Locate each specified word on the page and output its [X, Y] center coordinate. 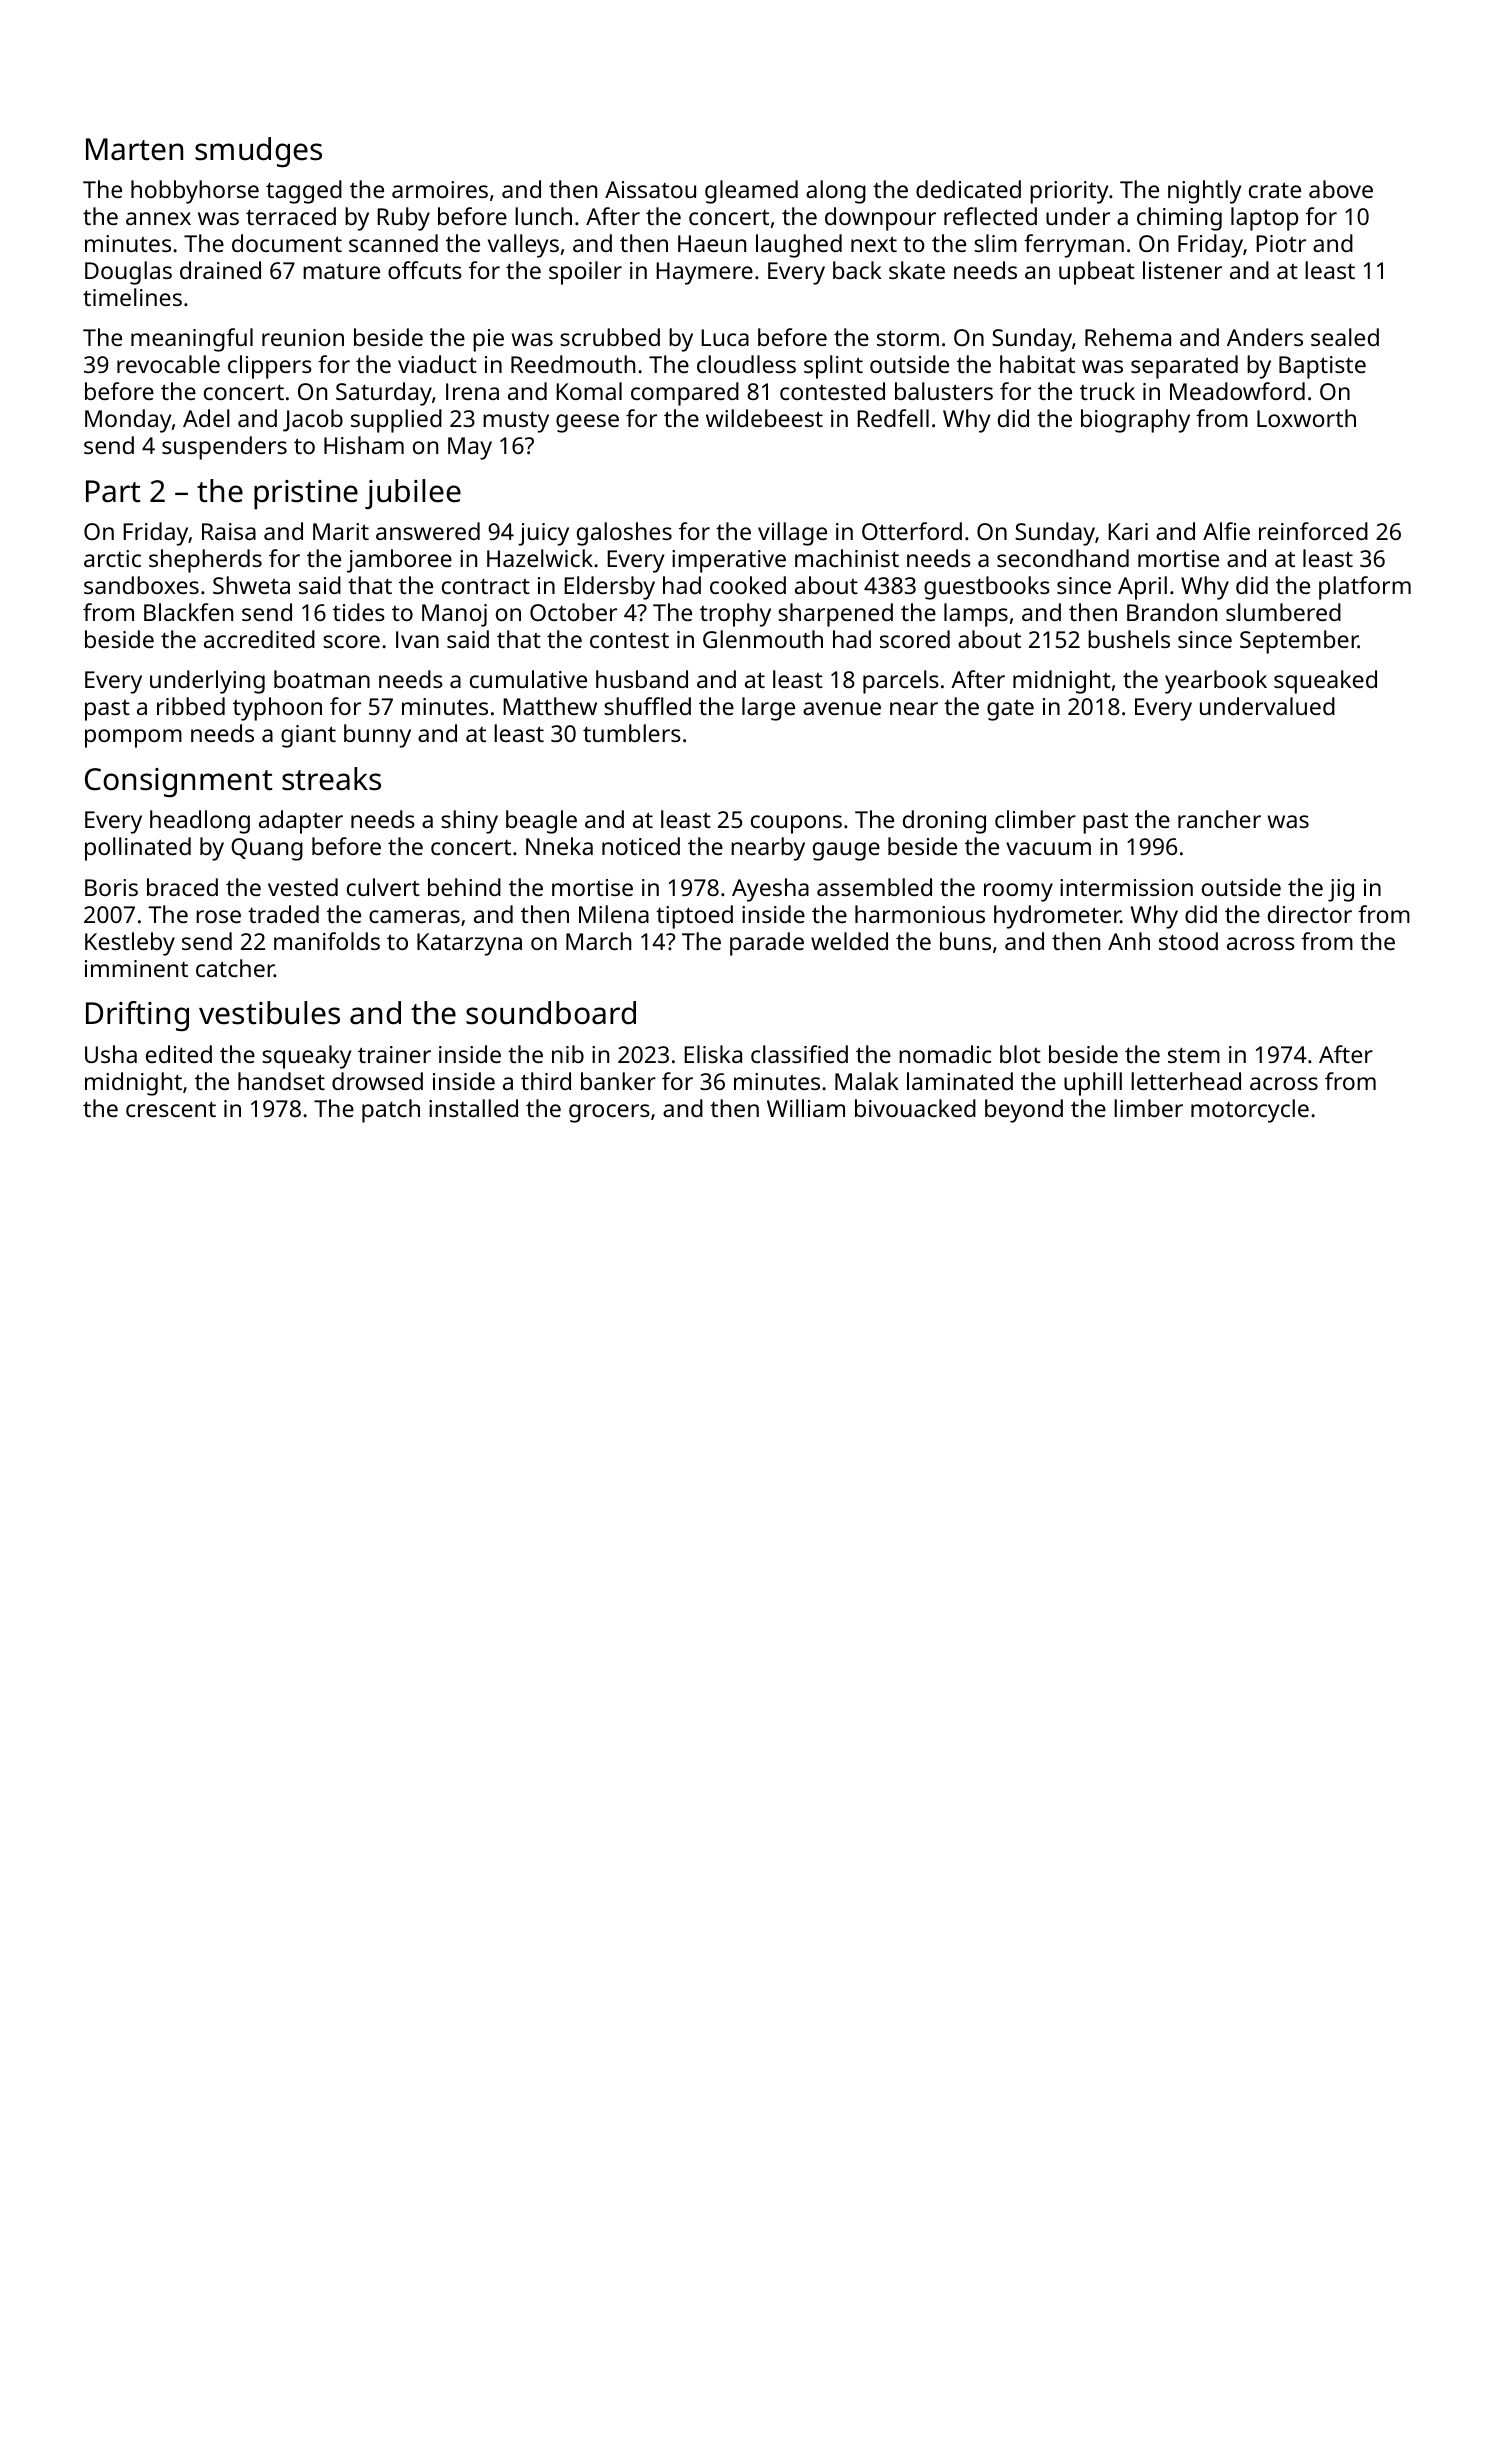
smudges [258, 152]
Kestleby [130, 944]
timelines [132, 297]
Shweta [251, 585]
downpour [880, 219]
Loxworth [1306, 418]
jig [1341, 890]
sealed [1345, 337]
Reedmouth [573, 364]
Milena [614, 914]
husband [642, 679]
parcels [901, 682]
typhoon [277, 709]
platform [1365, 588]
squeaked [1325, 682]
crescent [171, 1109]
